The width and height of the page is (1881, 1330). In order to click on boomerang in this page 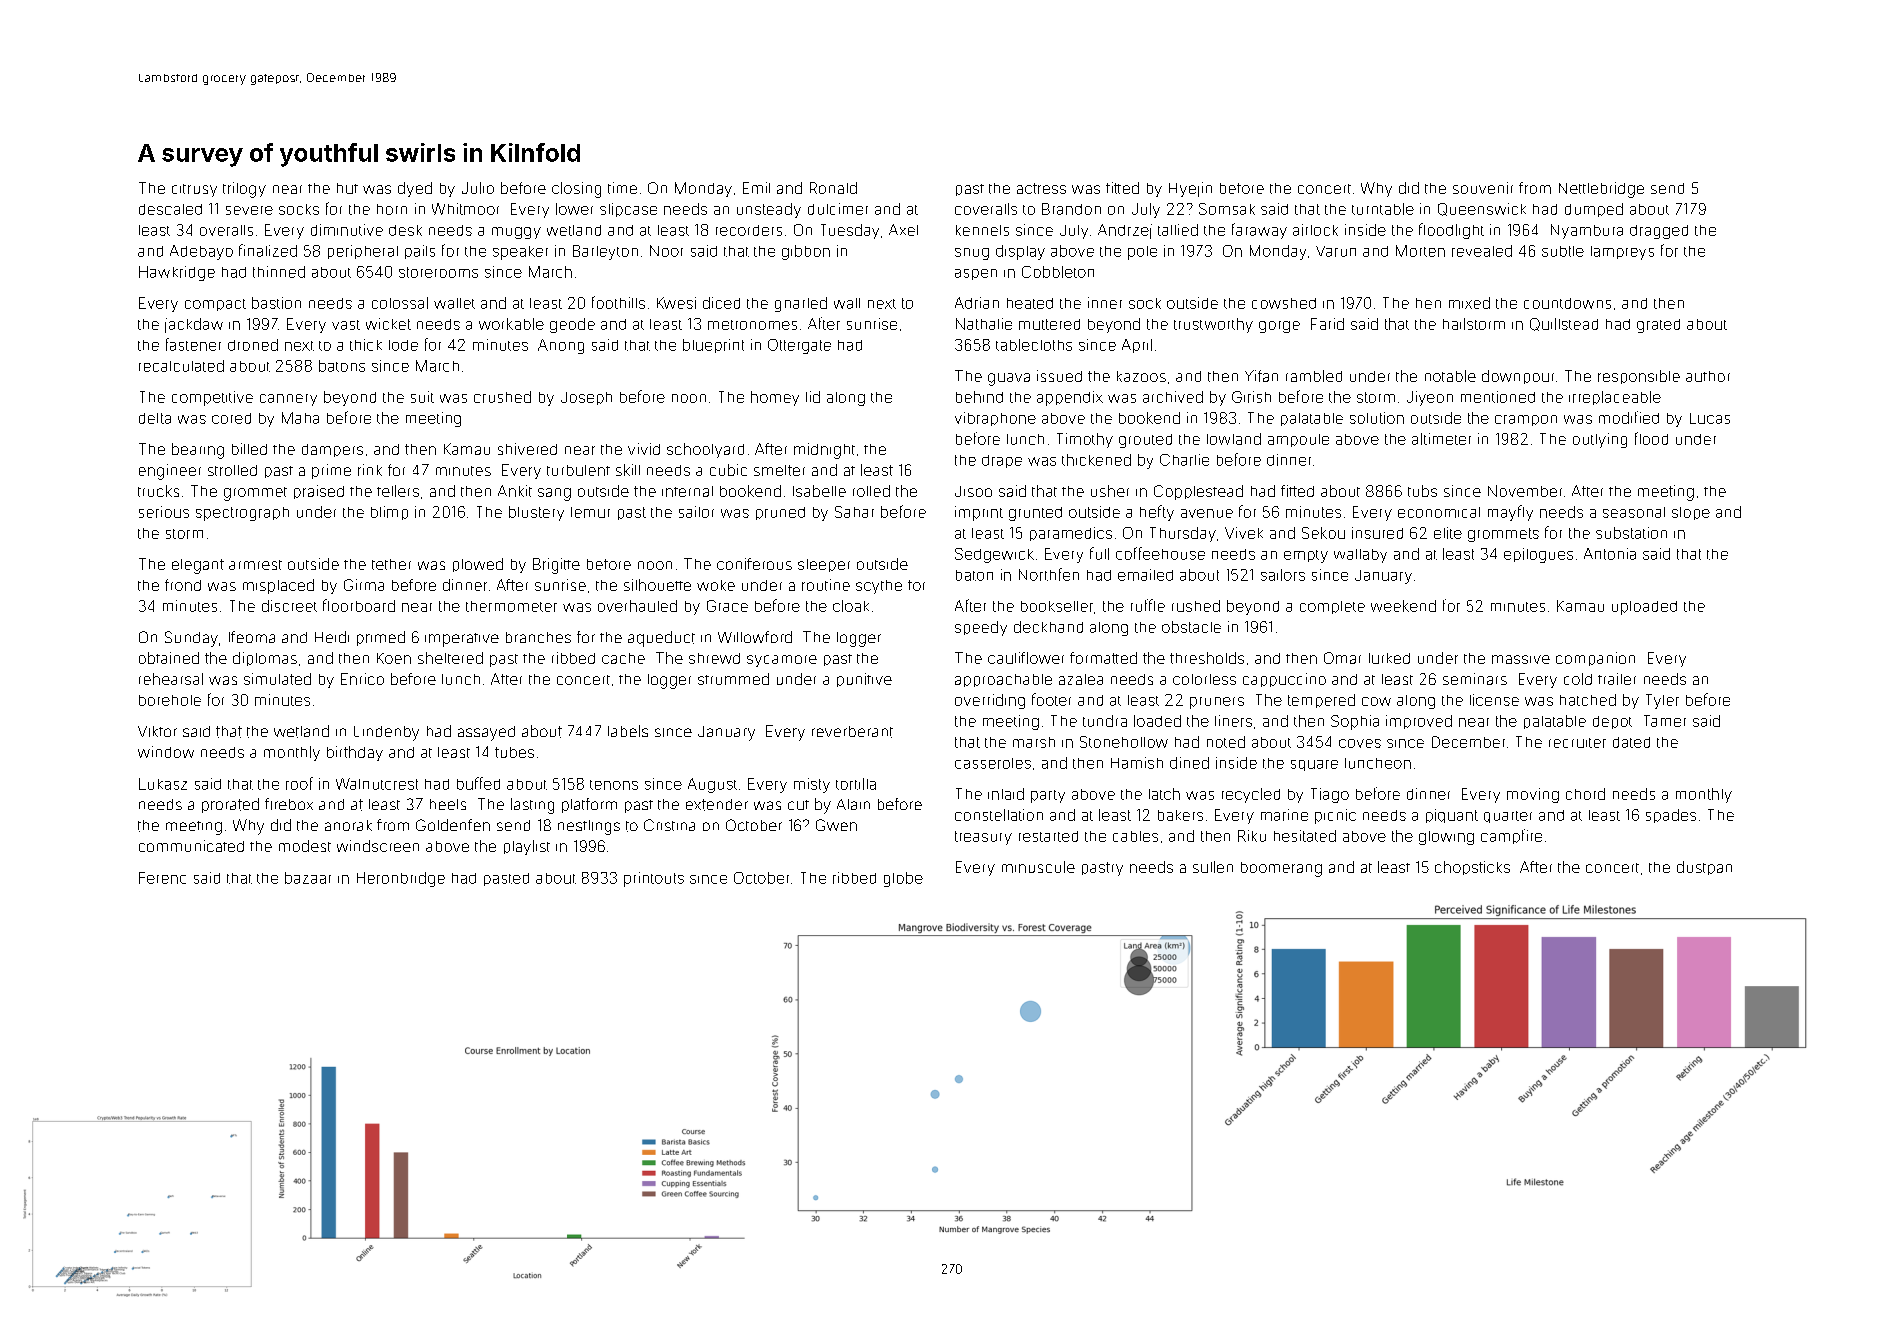, I will do `click(1281, 869)`.
